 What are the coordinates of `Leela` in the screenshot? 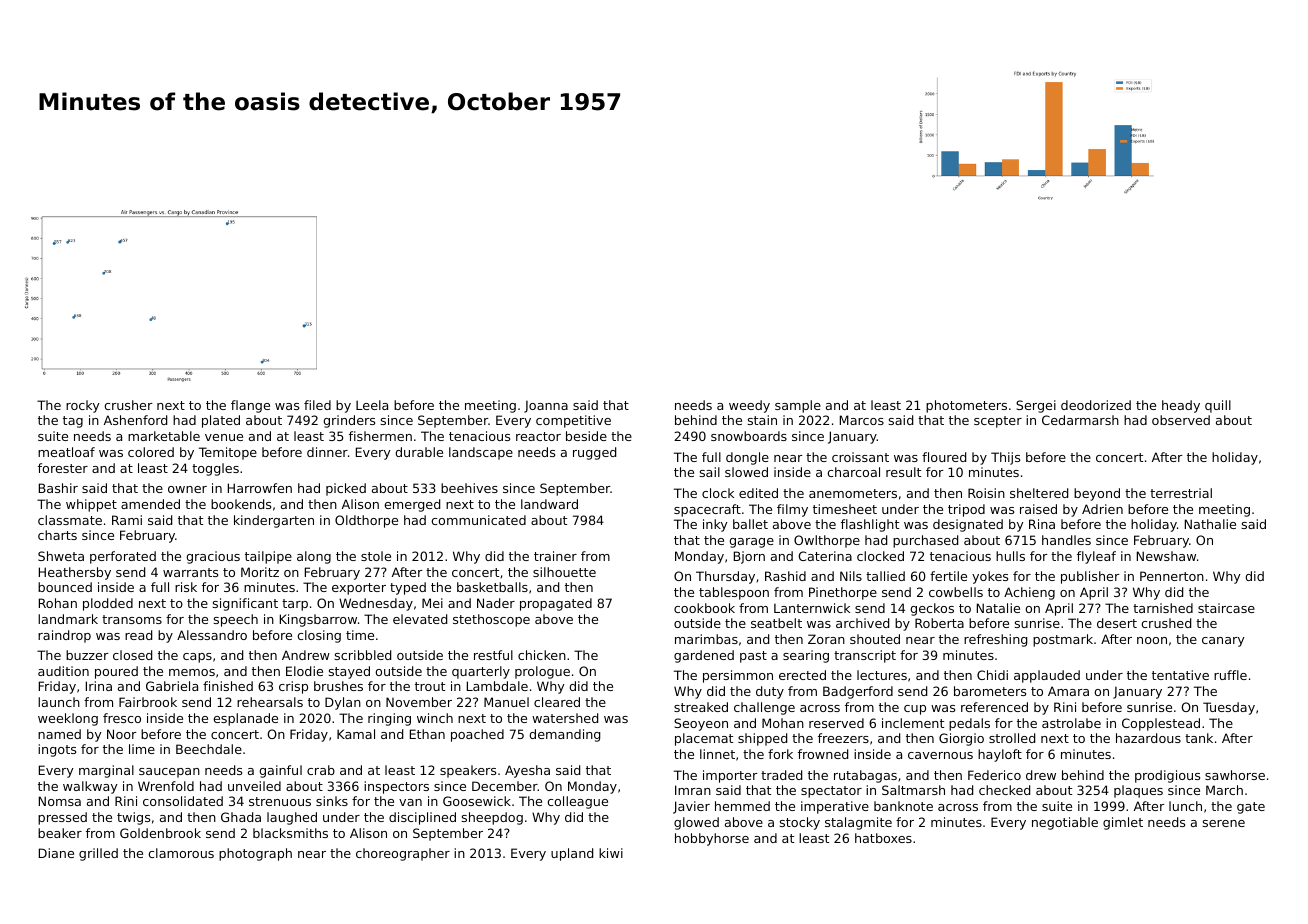 It's located at (372, 405).
